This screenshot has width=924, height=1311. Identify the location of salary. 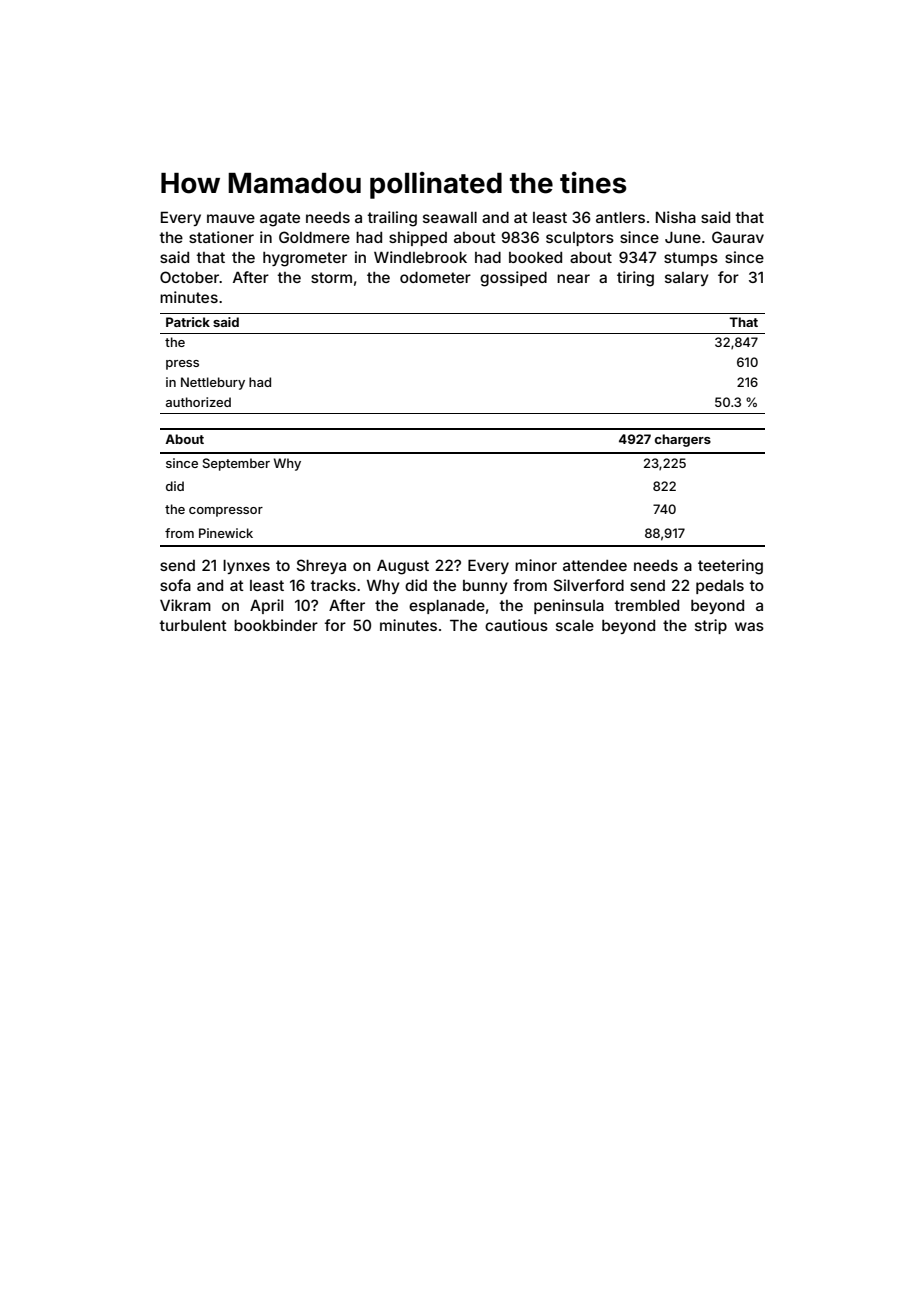
(687, 279).
